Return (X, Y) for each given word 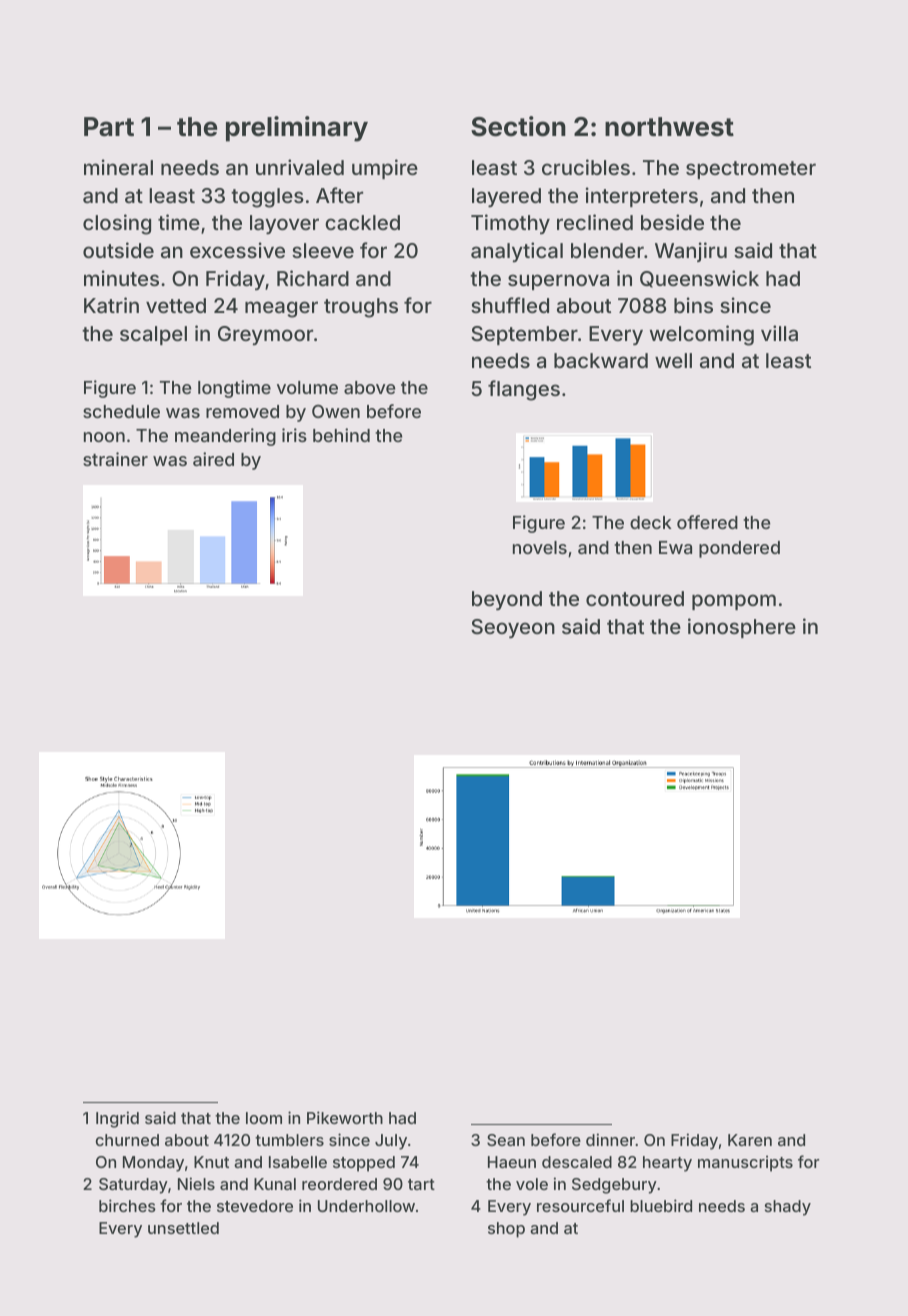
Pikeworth (345, 1117)
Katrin (111, 305)
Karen (750, 1140)
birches (127, 1205)
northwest (669, 127)
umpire (385, 169)
